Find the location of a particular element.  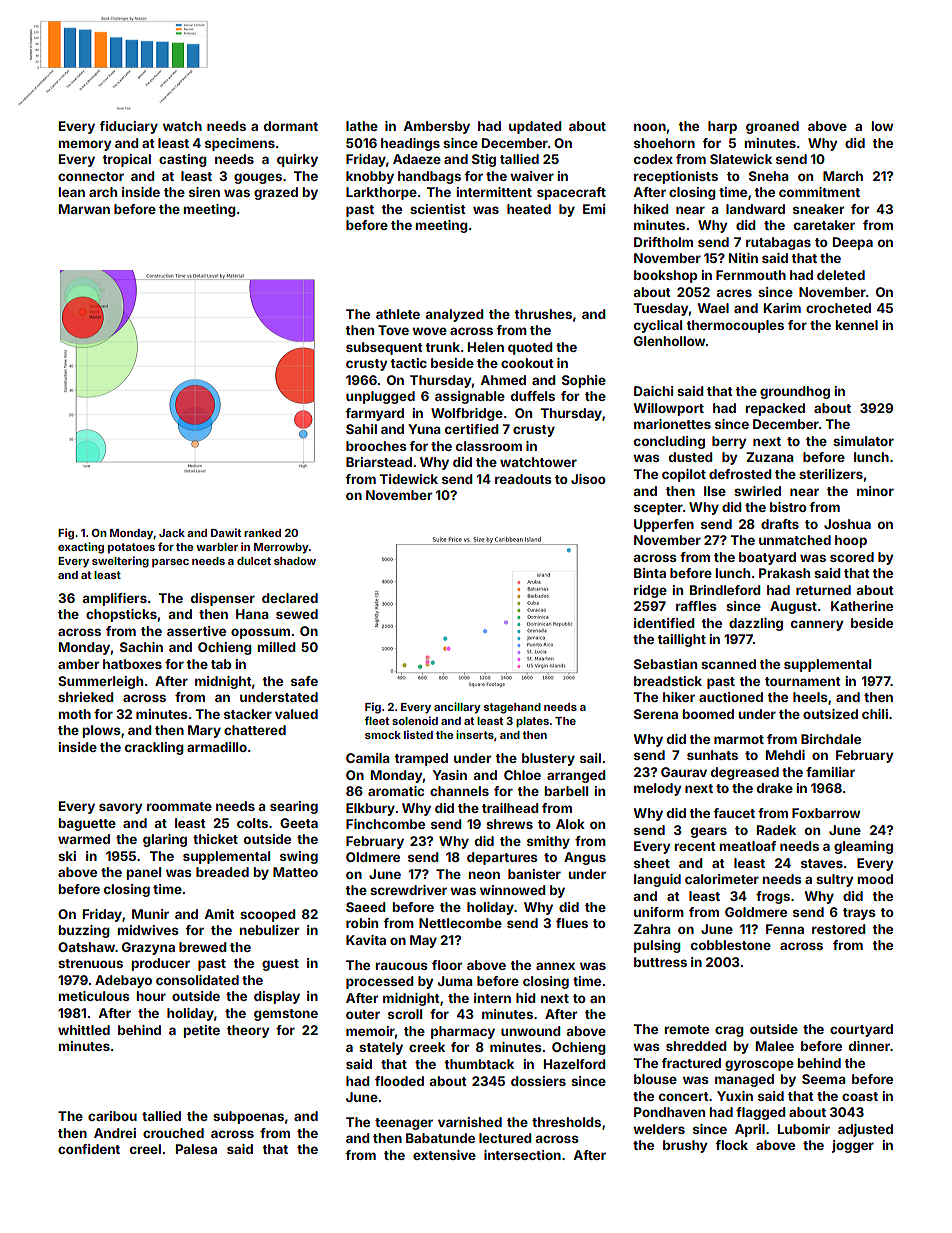

plates is located at coordinates (532, 722).
